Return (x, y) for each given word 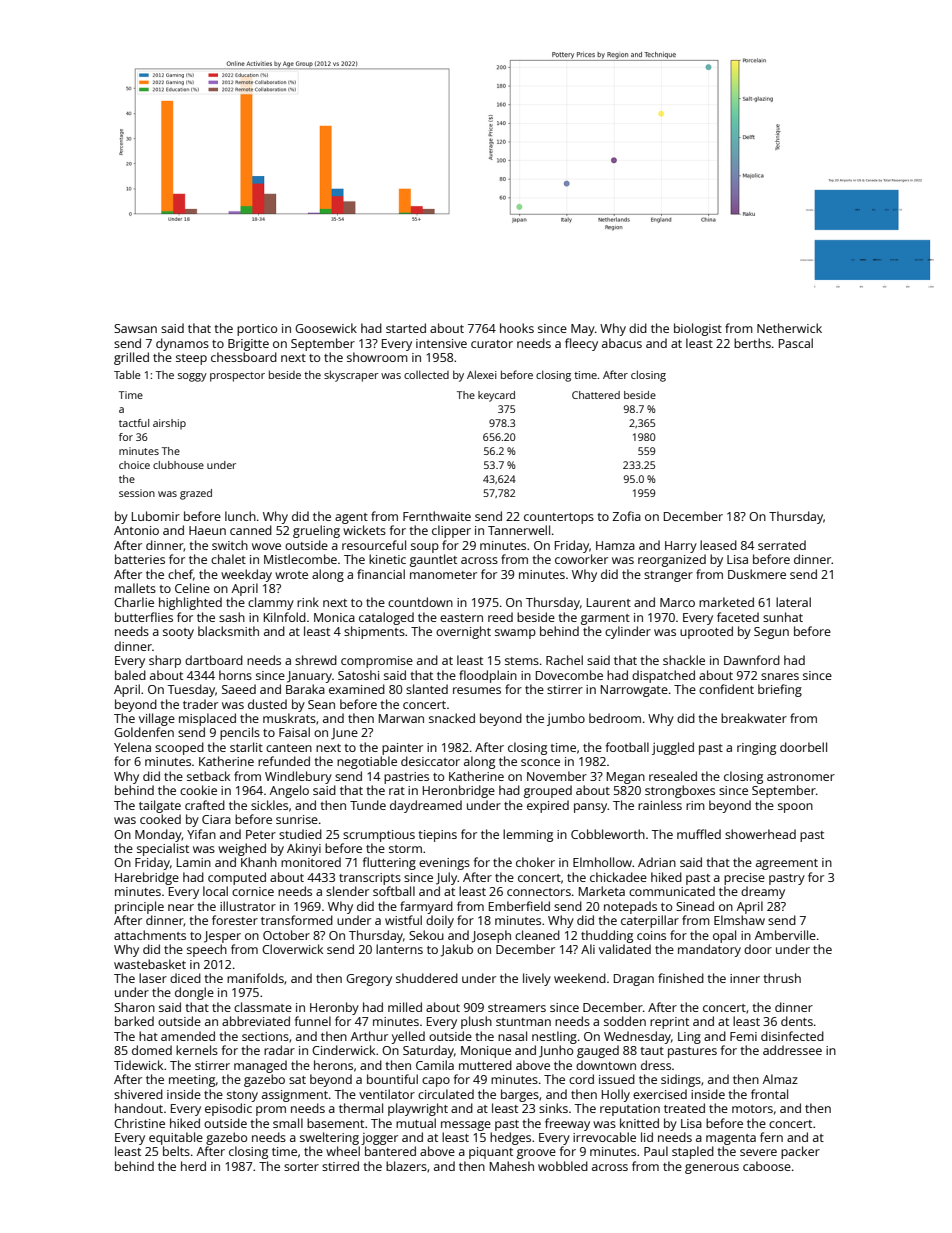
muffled (699, 834)
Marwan (401, 718)
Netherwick (789, 328)
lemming (528, 835)
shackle (684, 660)
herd (193, 1166)
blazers (406, 1166)
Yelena (132, 747)
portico (257, 330)
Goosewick (326, 328)
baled (130, 675)
